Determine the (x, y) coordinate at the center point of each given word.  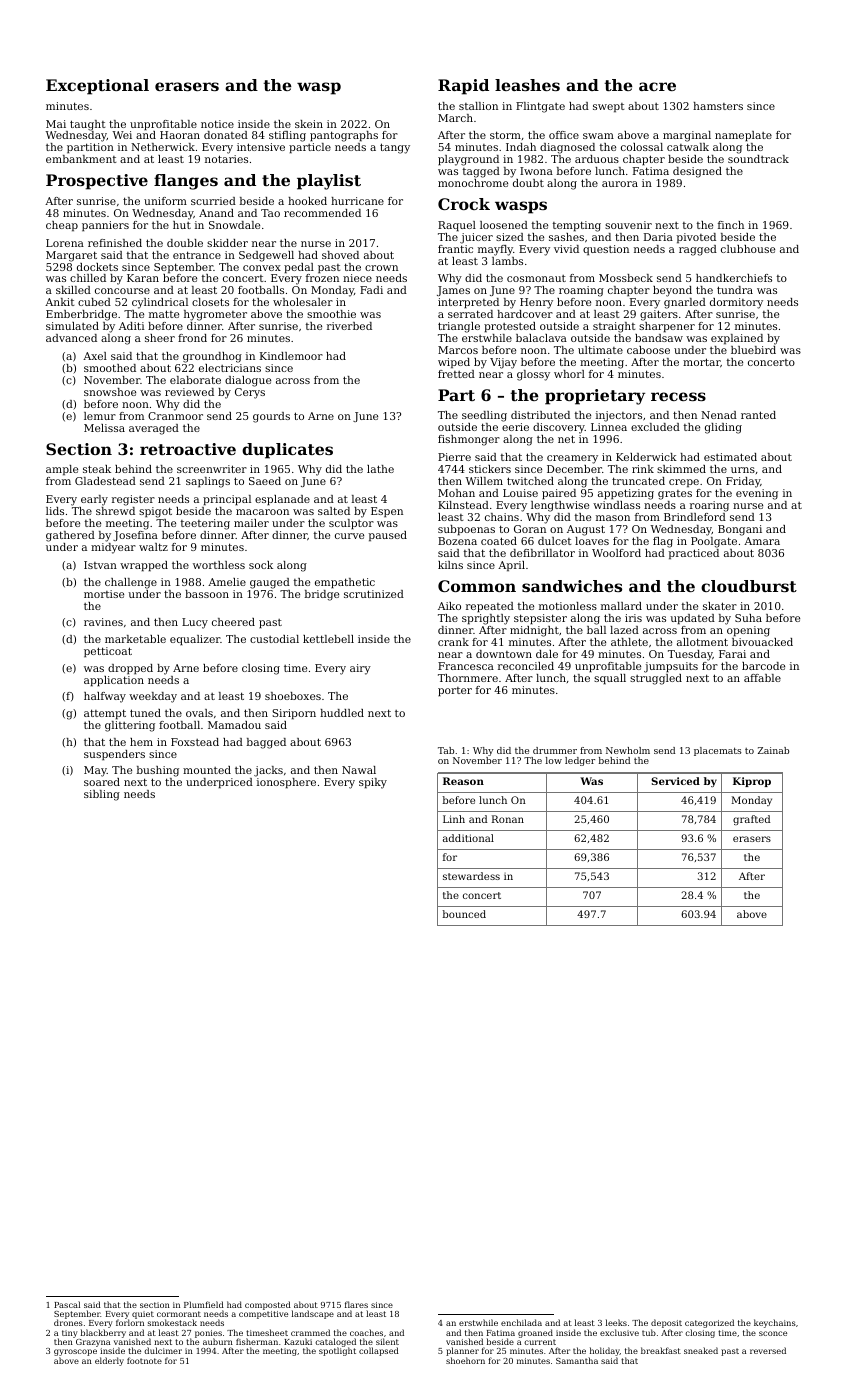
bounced (464, 914)
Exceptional (97, 87)
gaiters (659, 315)
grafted (752, 820)
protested (510, 327)
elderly (109, 1361)
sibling (102, 795)
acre (657, 86)
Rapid (463, 87)
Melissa (104, 428)
